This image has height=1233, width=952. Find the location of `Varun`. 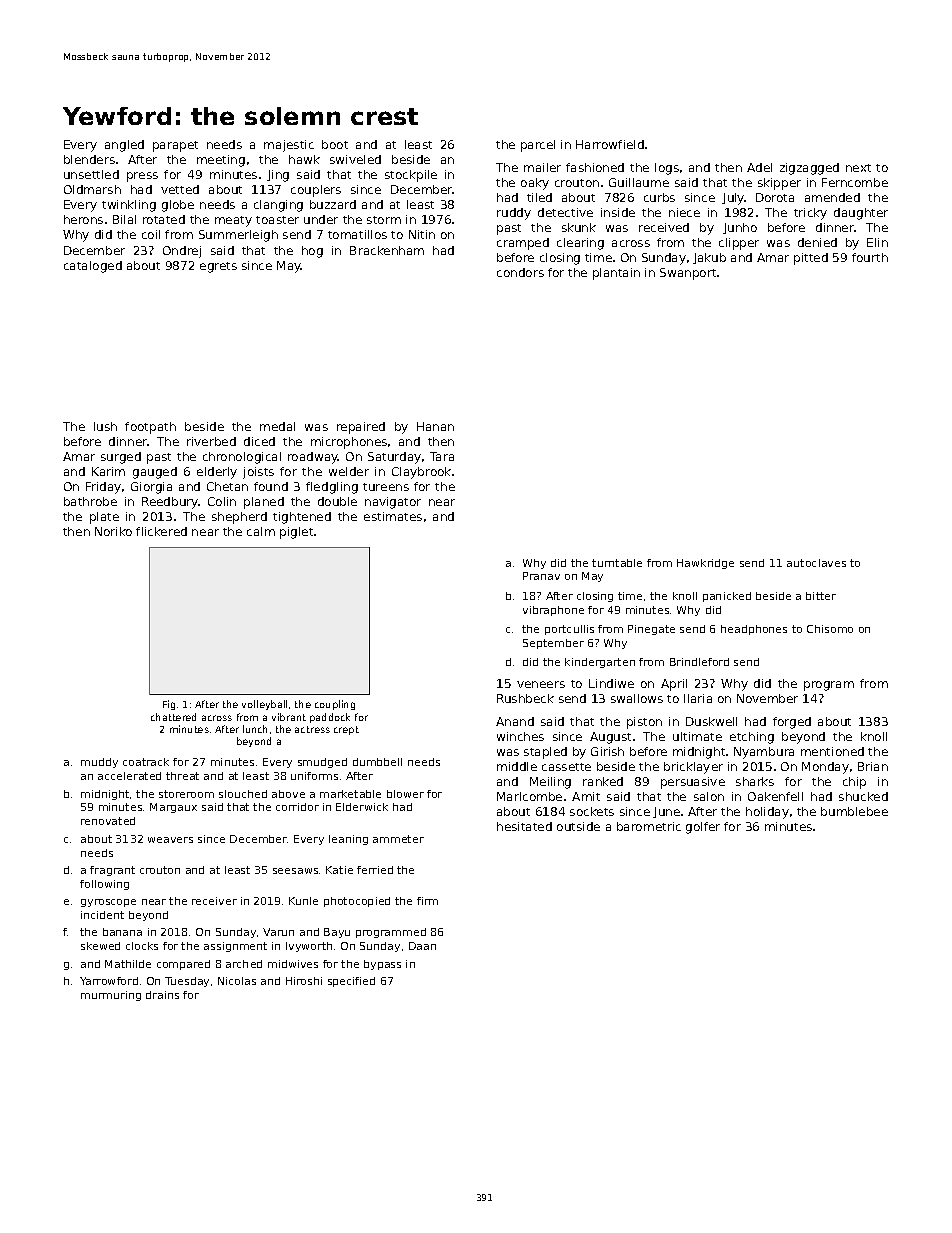

Varun is located at coordinates (278, 932).
